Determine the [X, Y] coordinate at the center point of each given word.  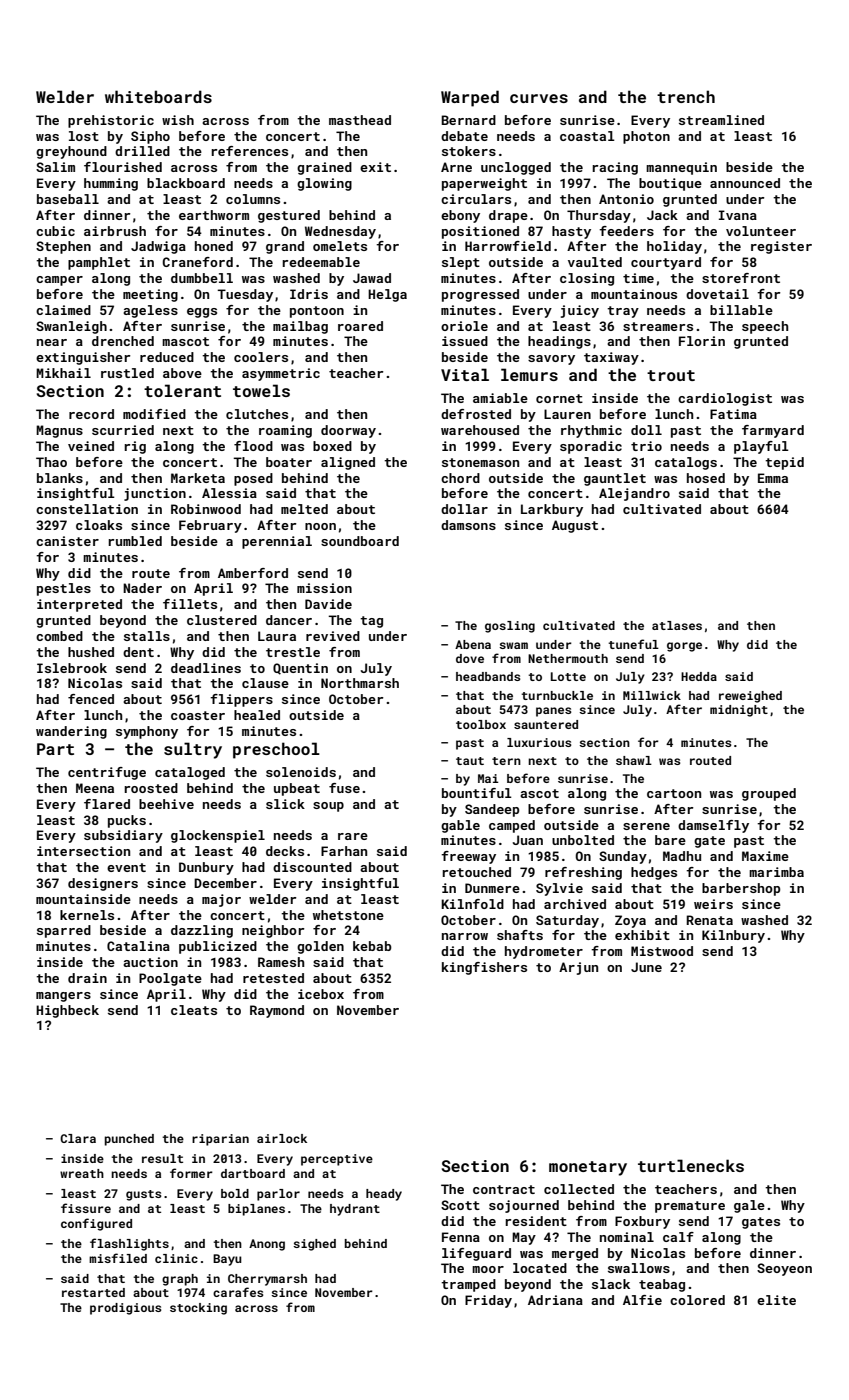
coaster [198, 715]
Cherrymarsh [267, 1280]
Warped [470, 98]
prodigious [126, 1309]
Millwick [652, 695]
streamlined [721, 120]
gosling [510, 627]
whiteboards [158, 96]
